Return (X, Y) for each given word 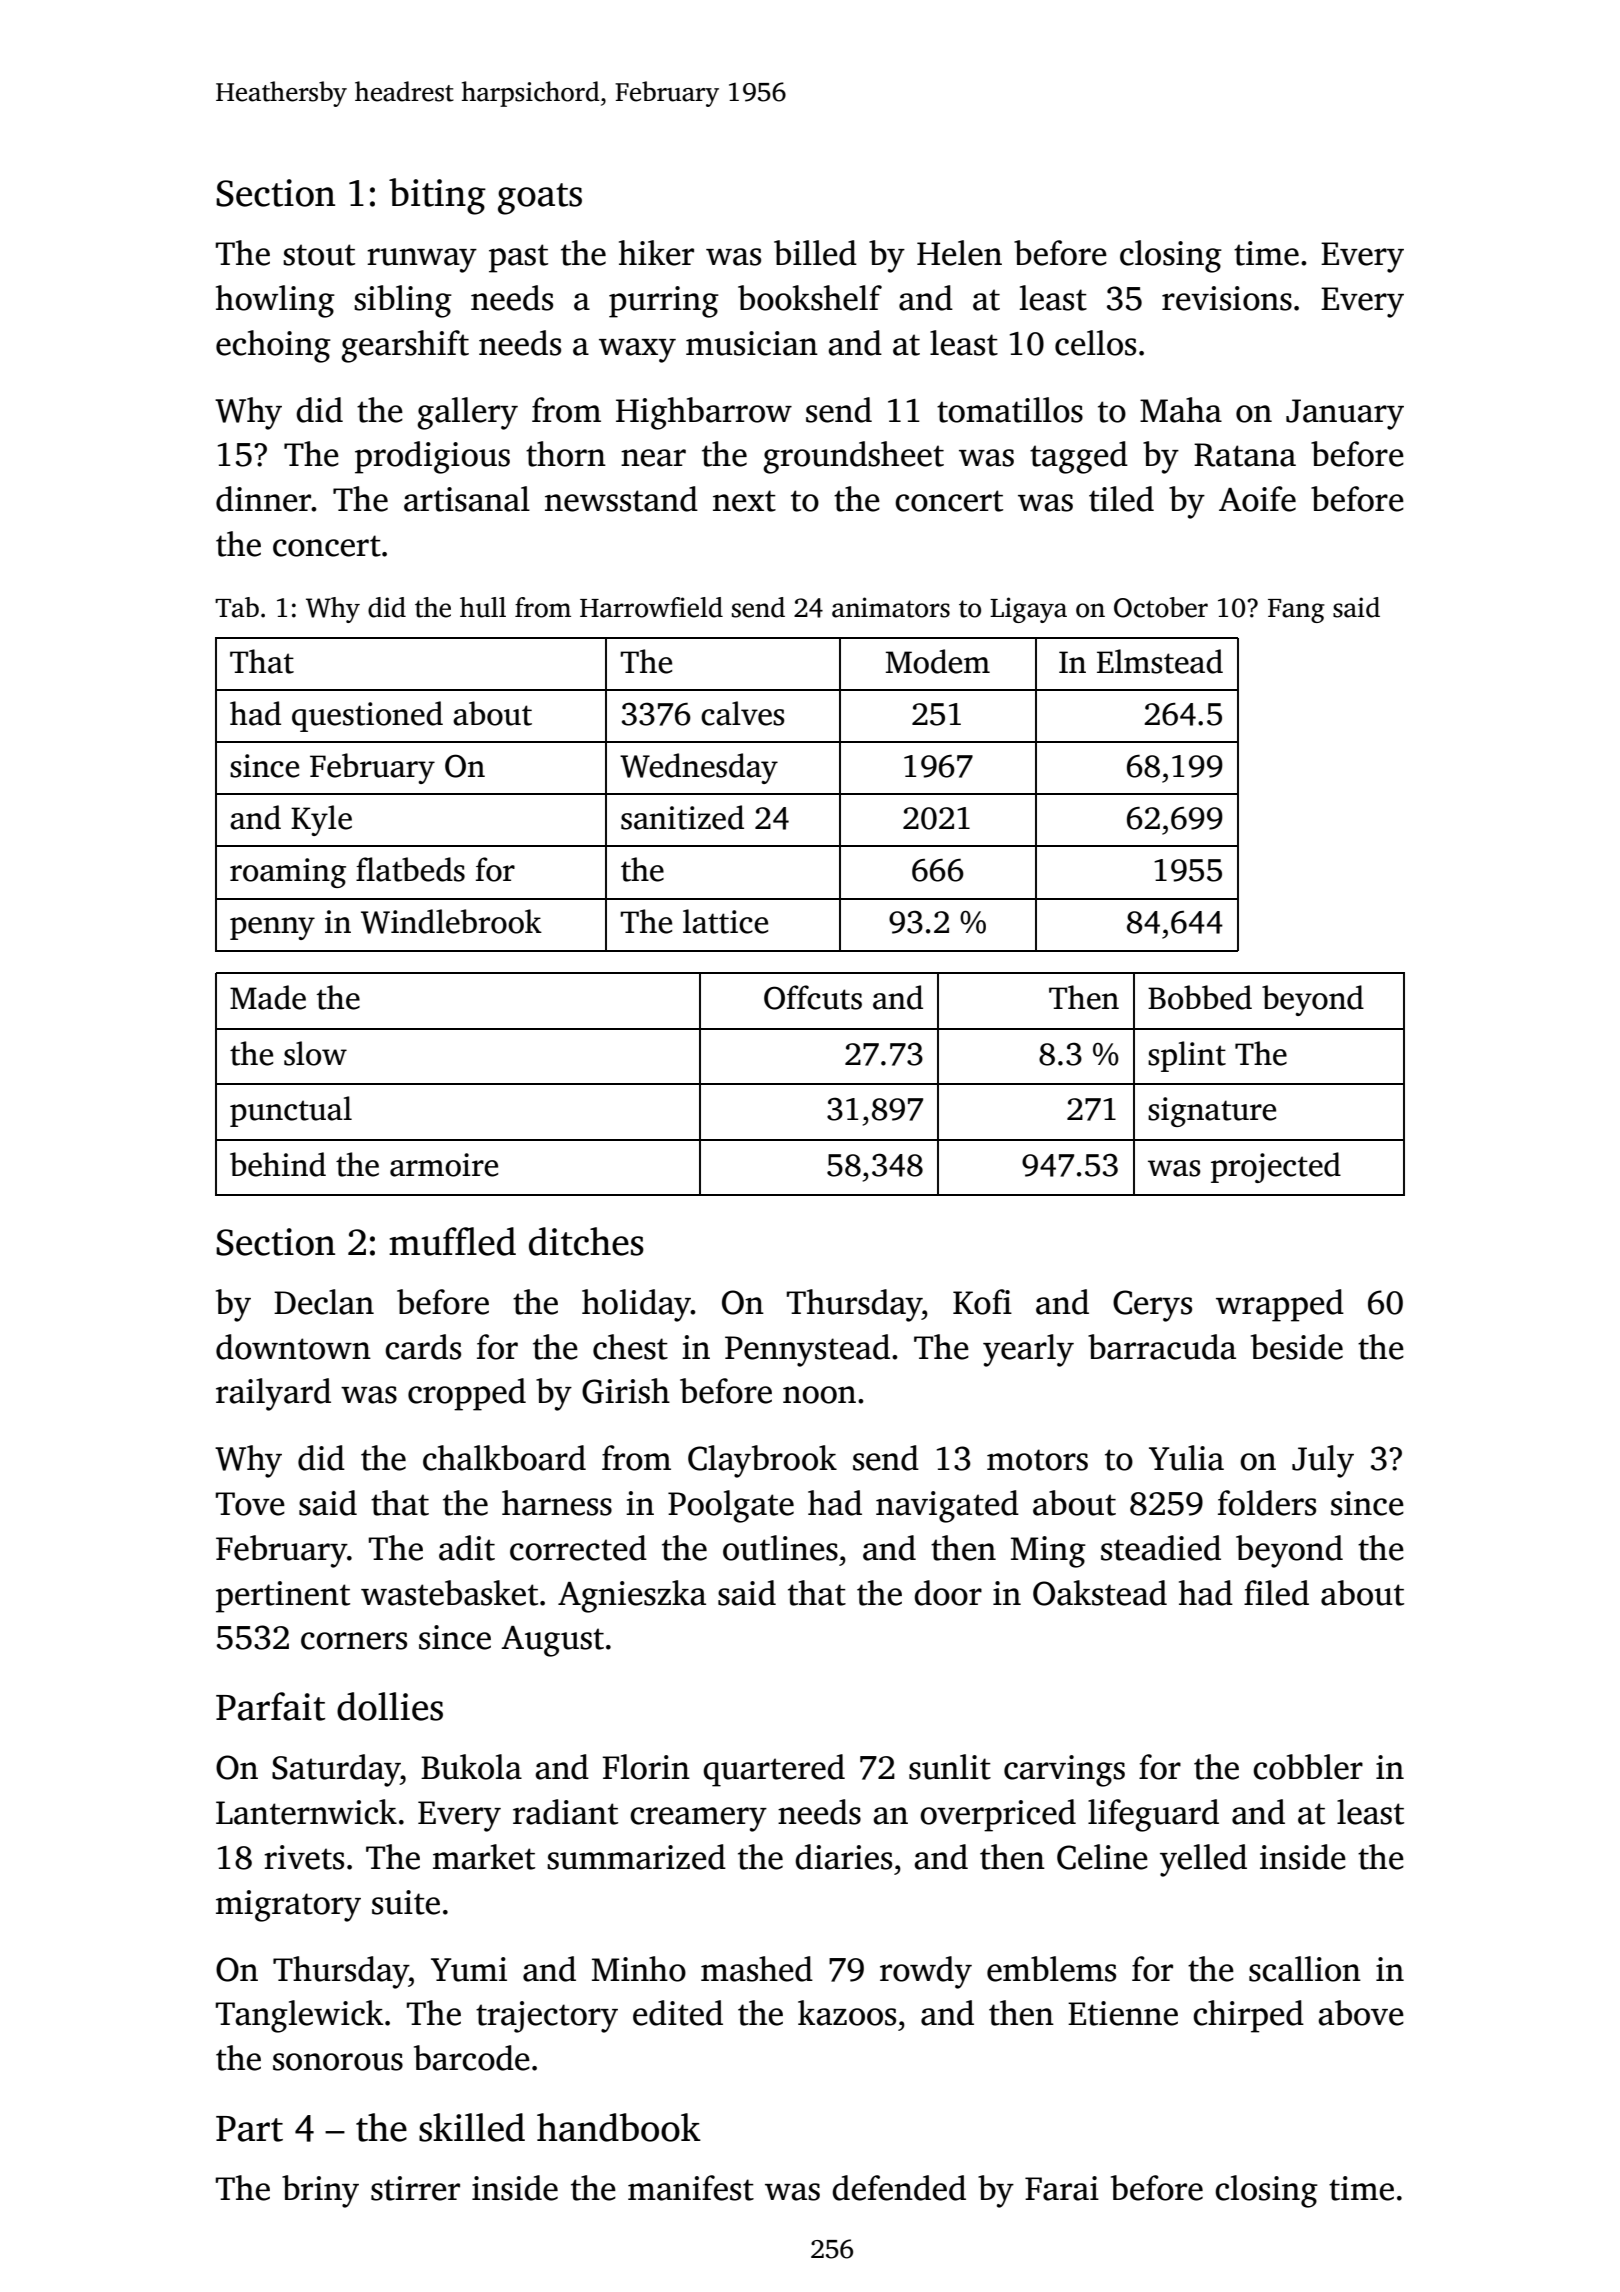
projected (1276, 1167)
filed (1276, 1593)
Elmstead (1160, 661)
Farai (1062, 2188)
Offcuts (813, 997)
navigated (947, 1506)
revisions (1227, 298)
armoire (444, 1165)
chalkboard (504, 1458)
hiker (656, 253)
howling (275, 301)
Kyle (321, 820)
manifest (691, 2188)
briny (320, 2191)
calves (743, 713)
